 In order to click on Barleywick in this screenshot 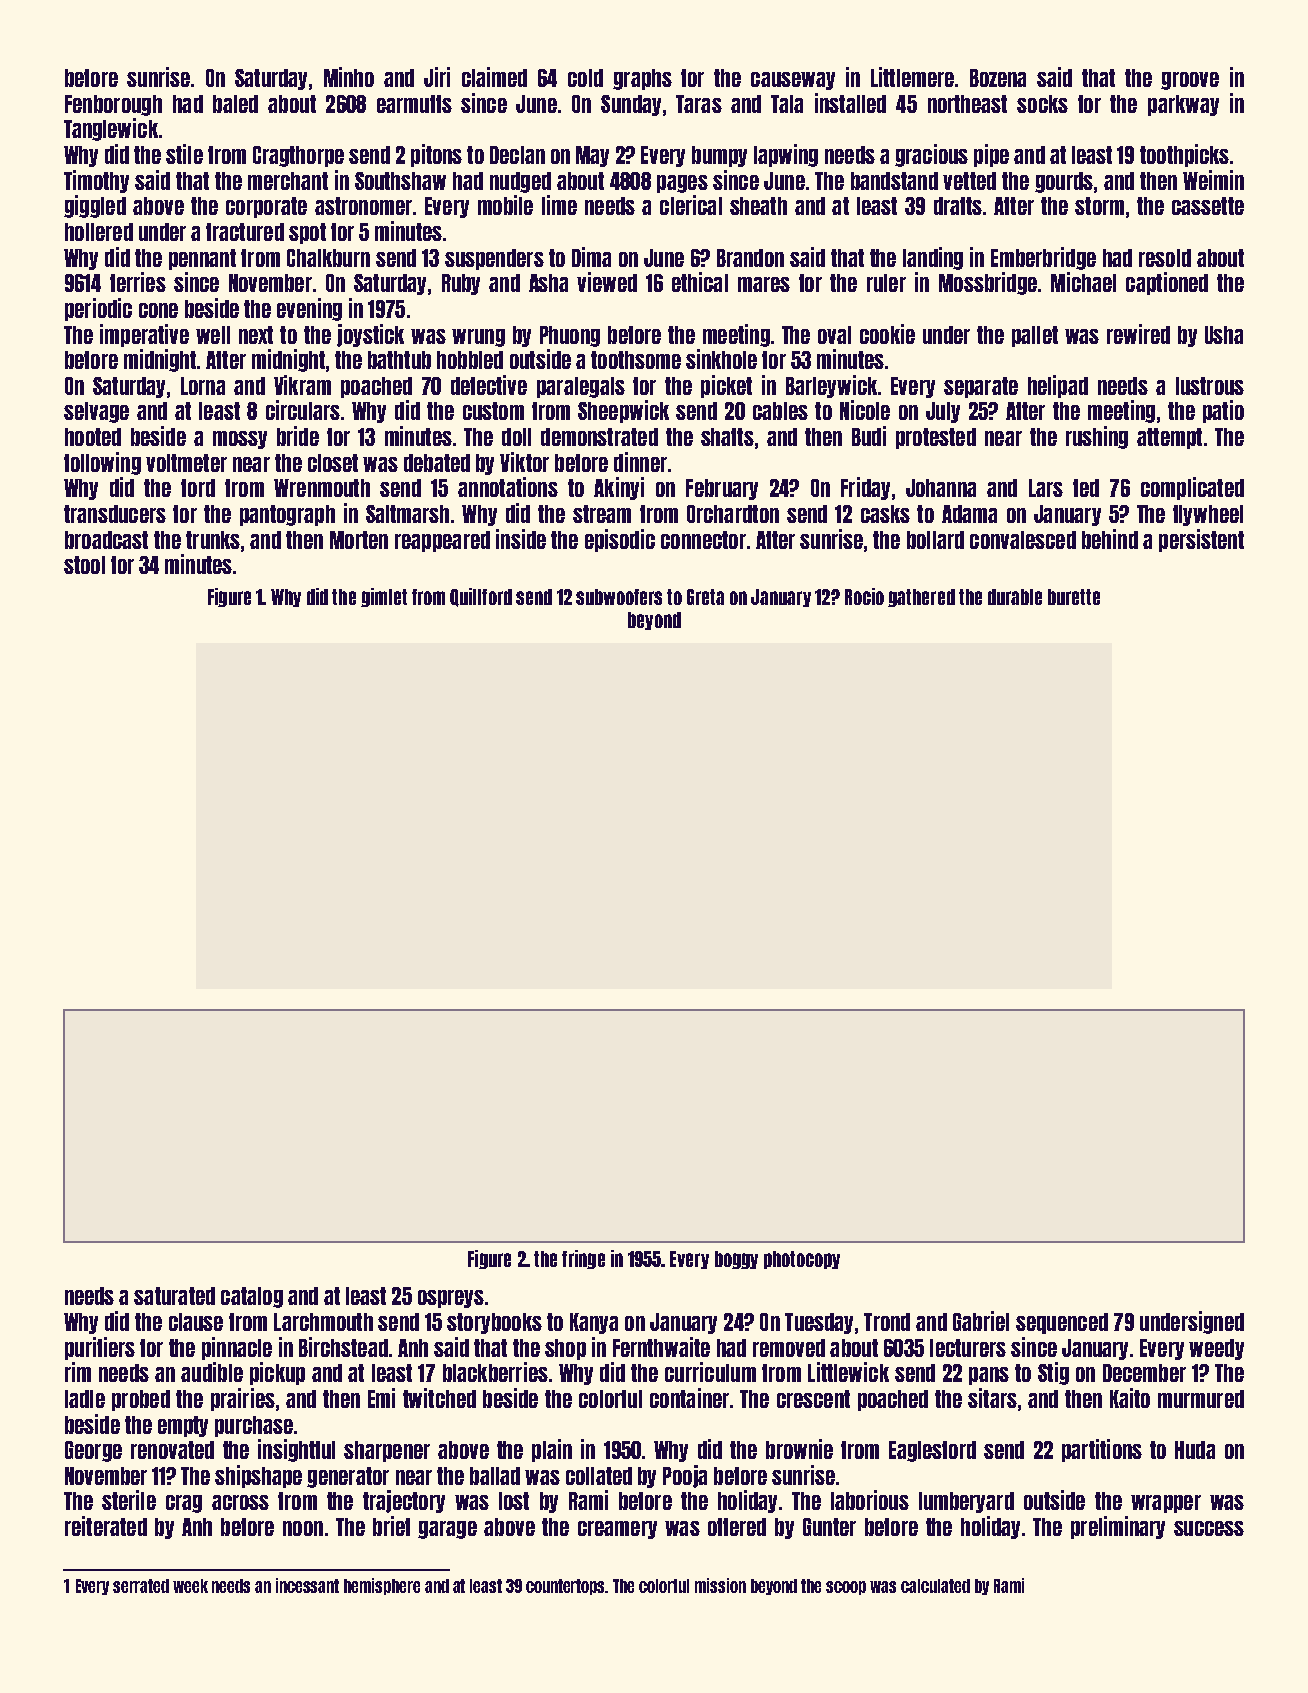, I will do `click(831, 386)`.
